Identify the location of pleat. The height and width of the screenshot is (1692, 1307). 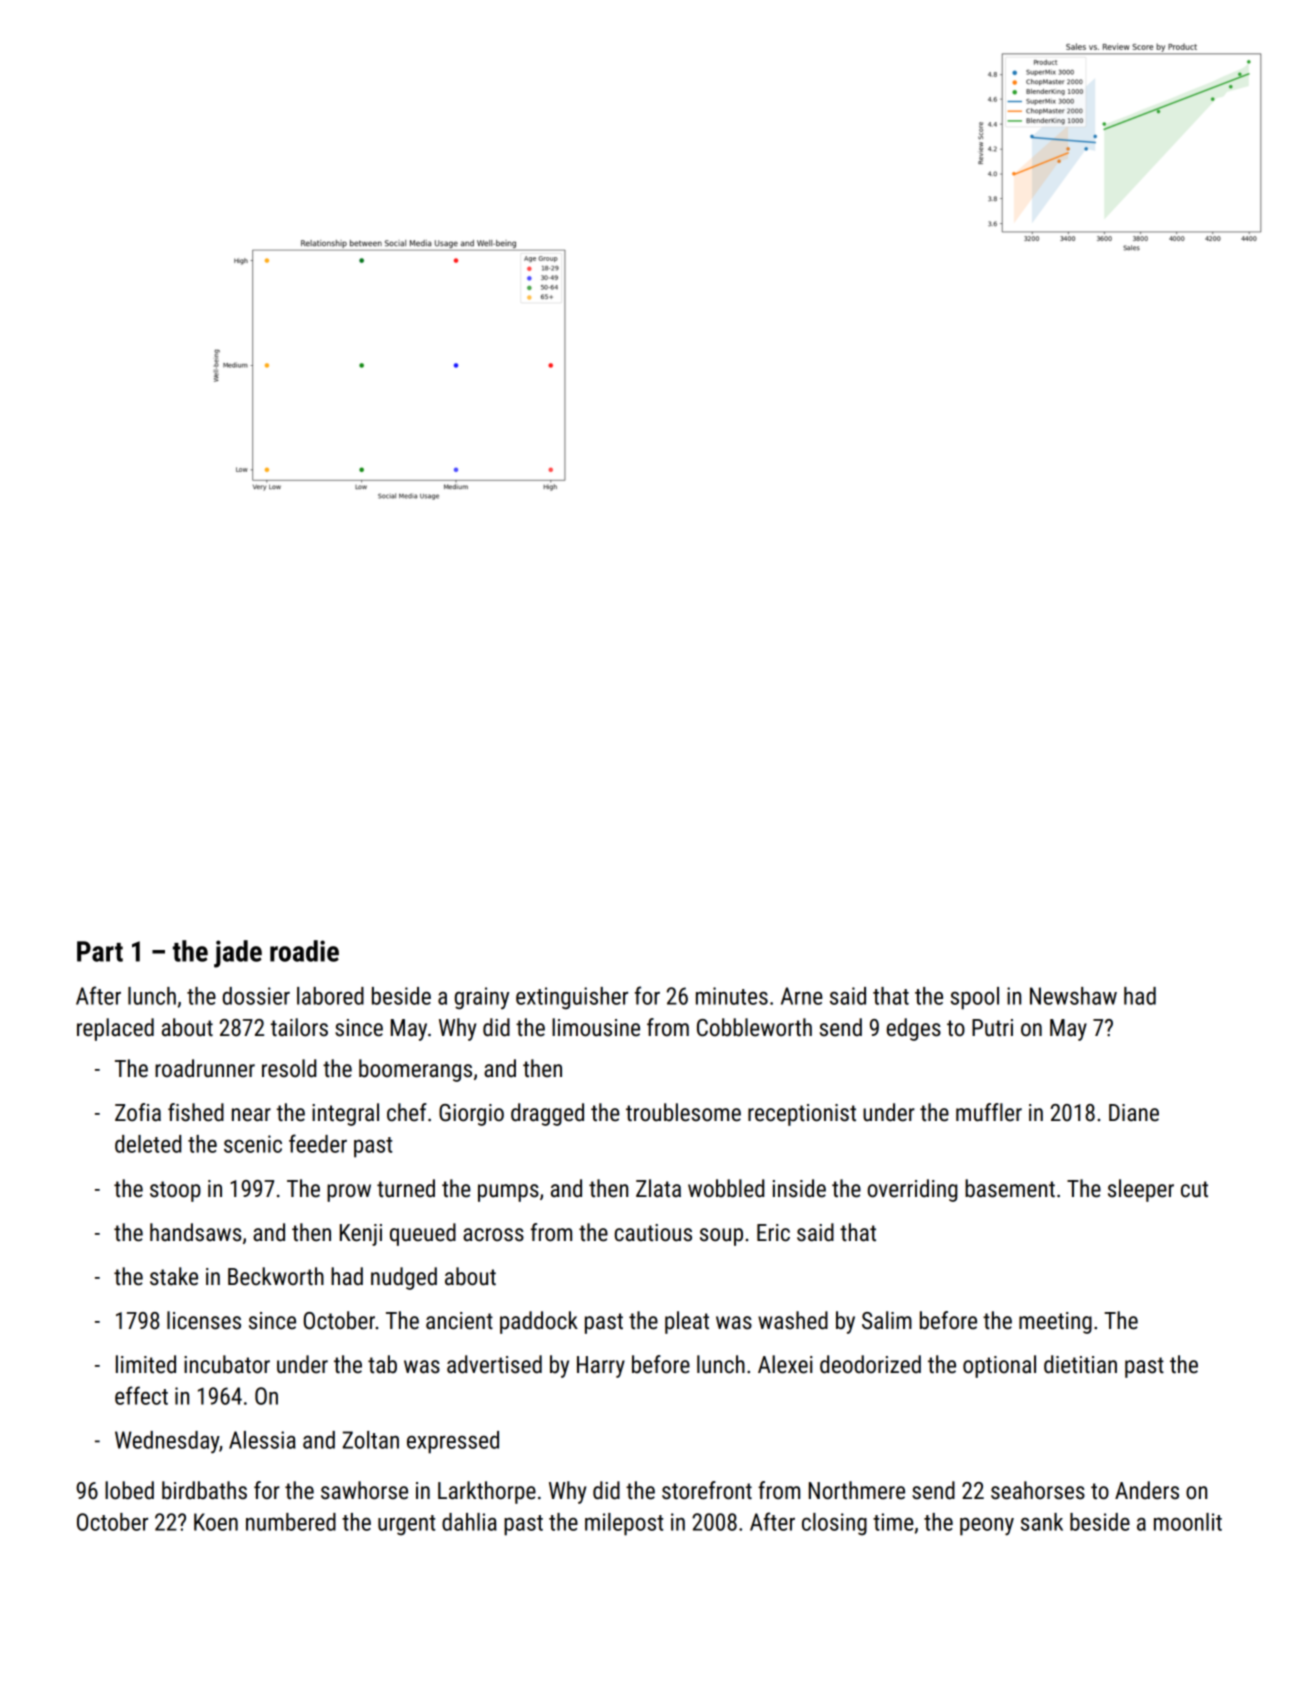
(687, 1322).
